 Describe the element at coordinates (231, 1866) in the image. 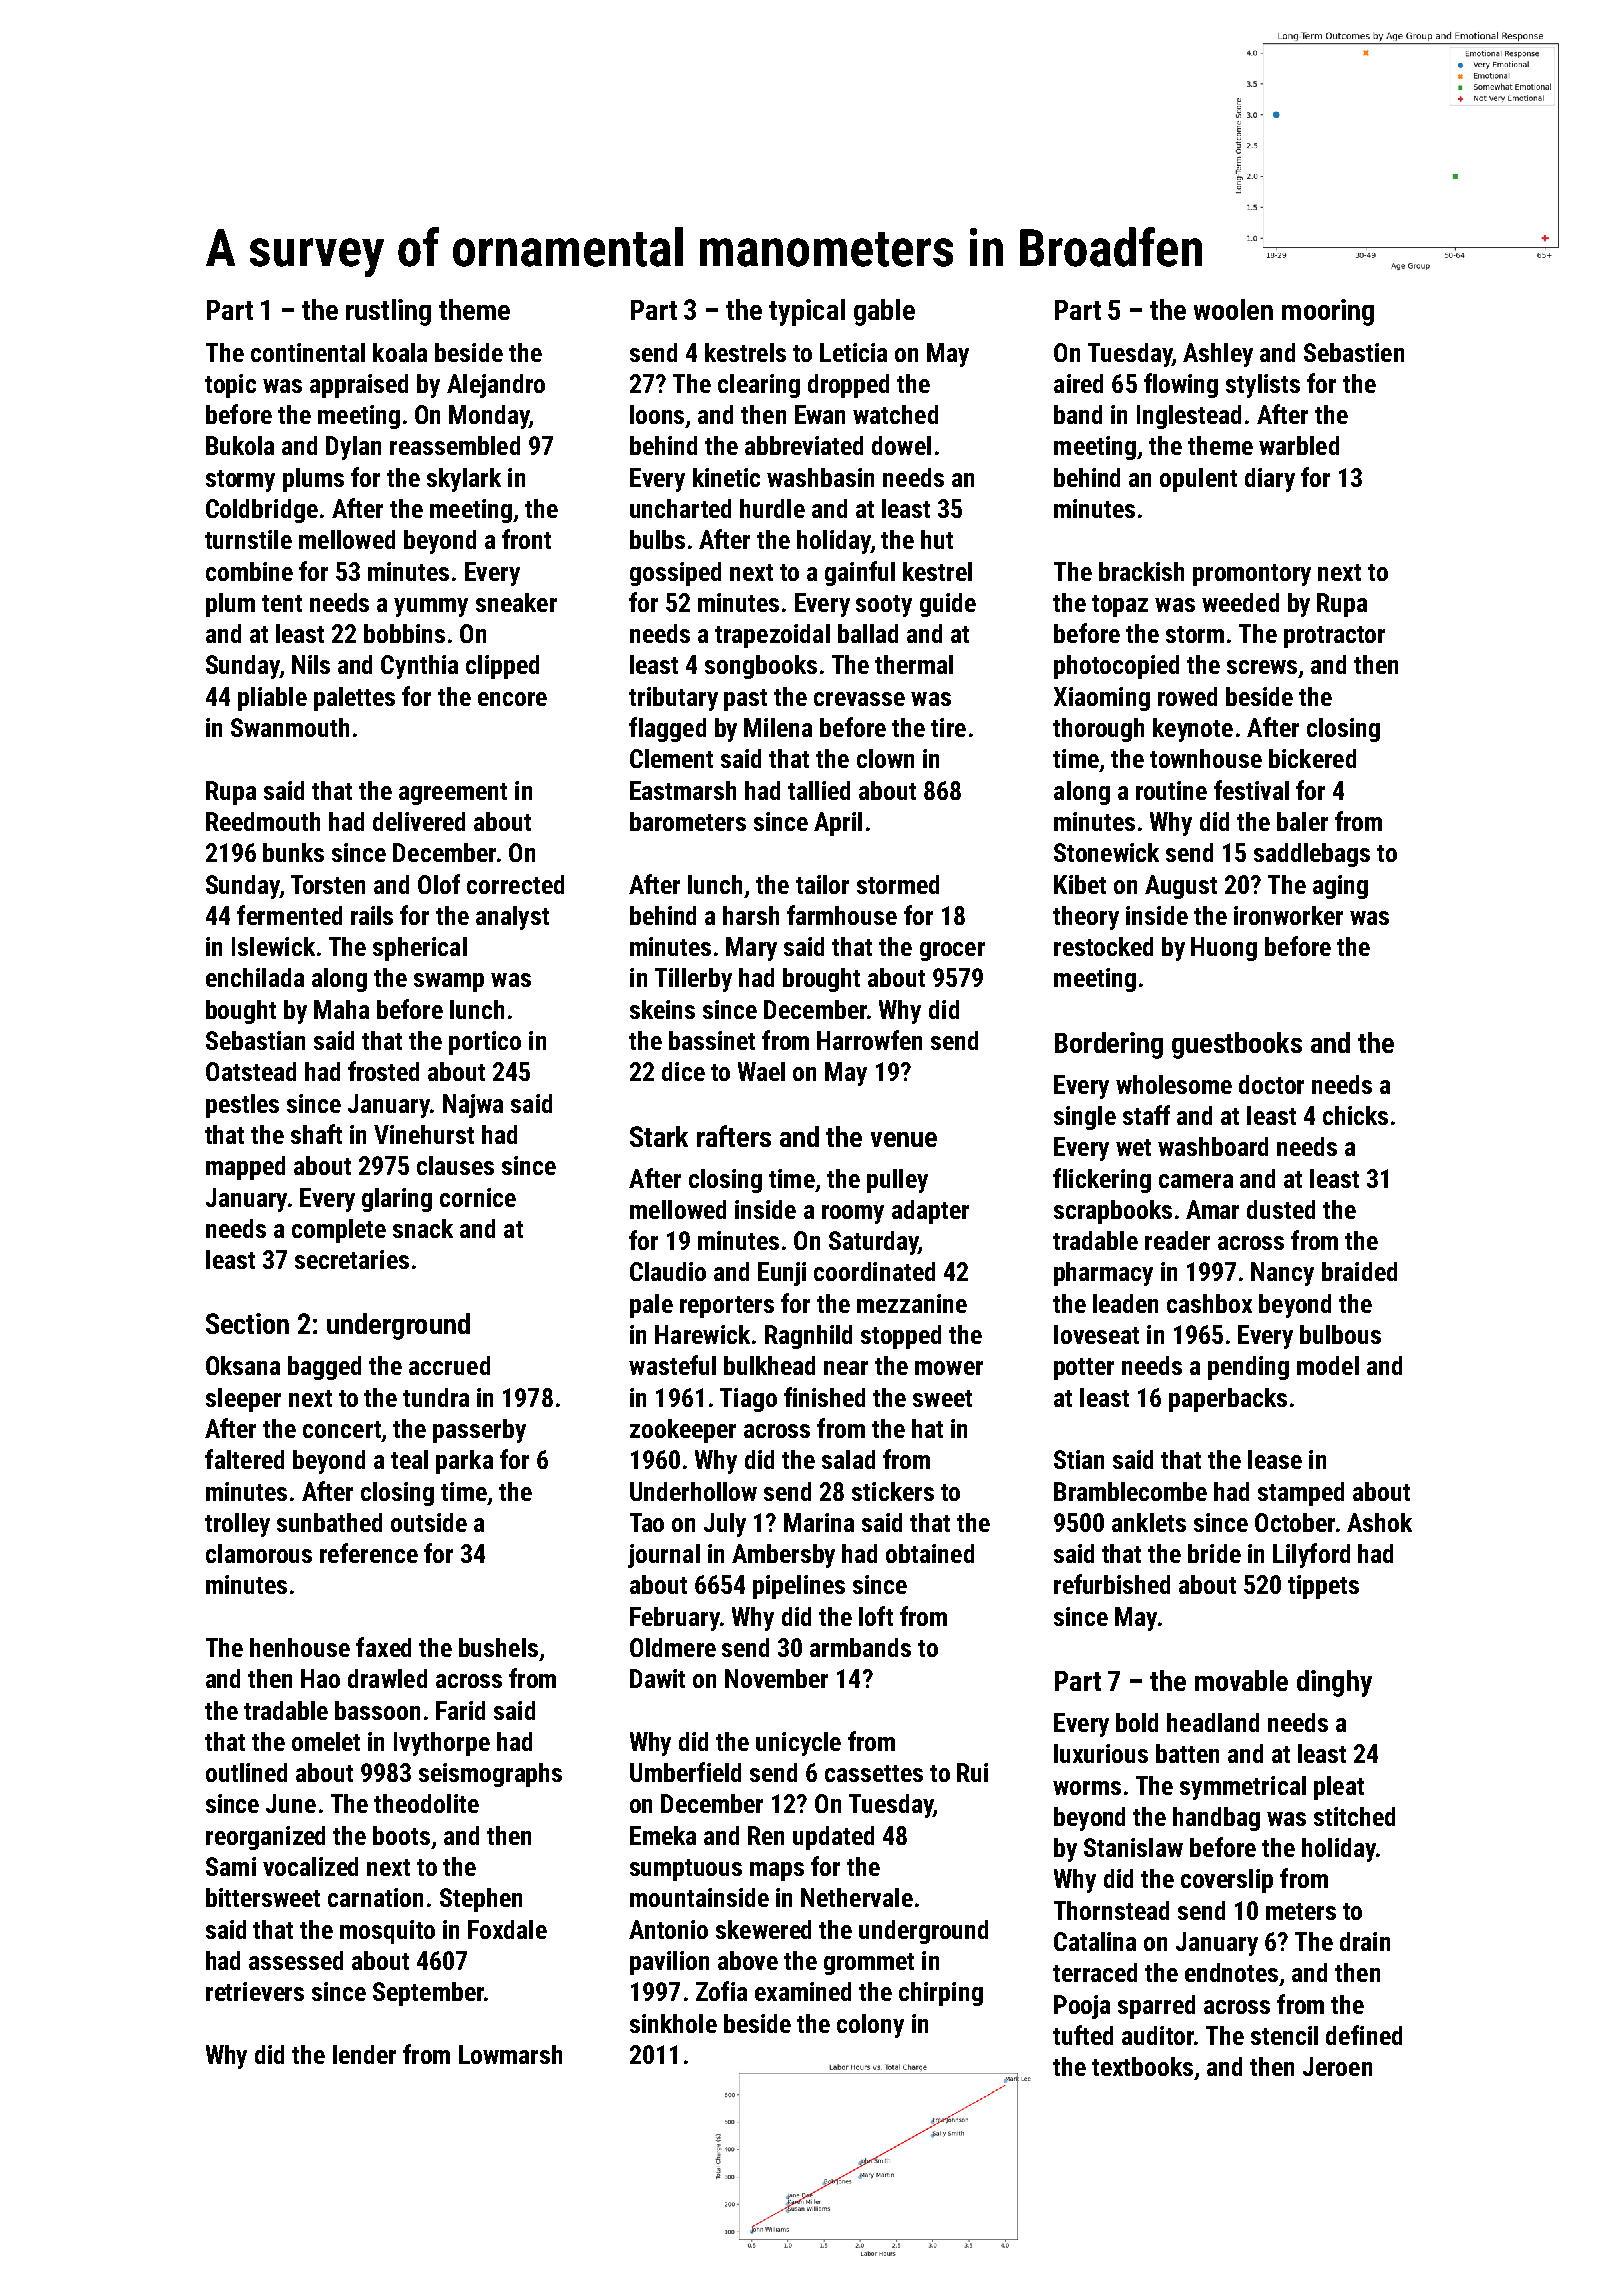

I see `Sami` at that location.
